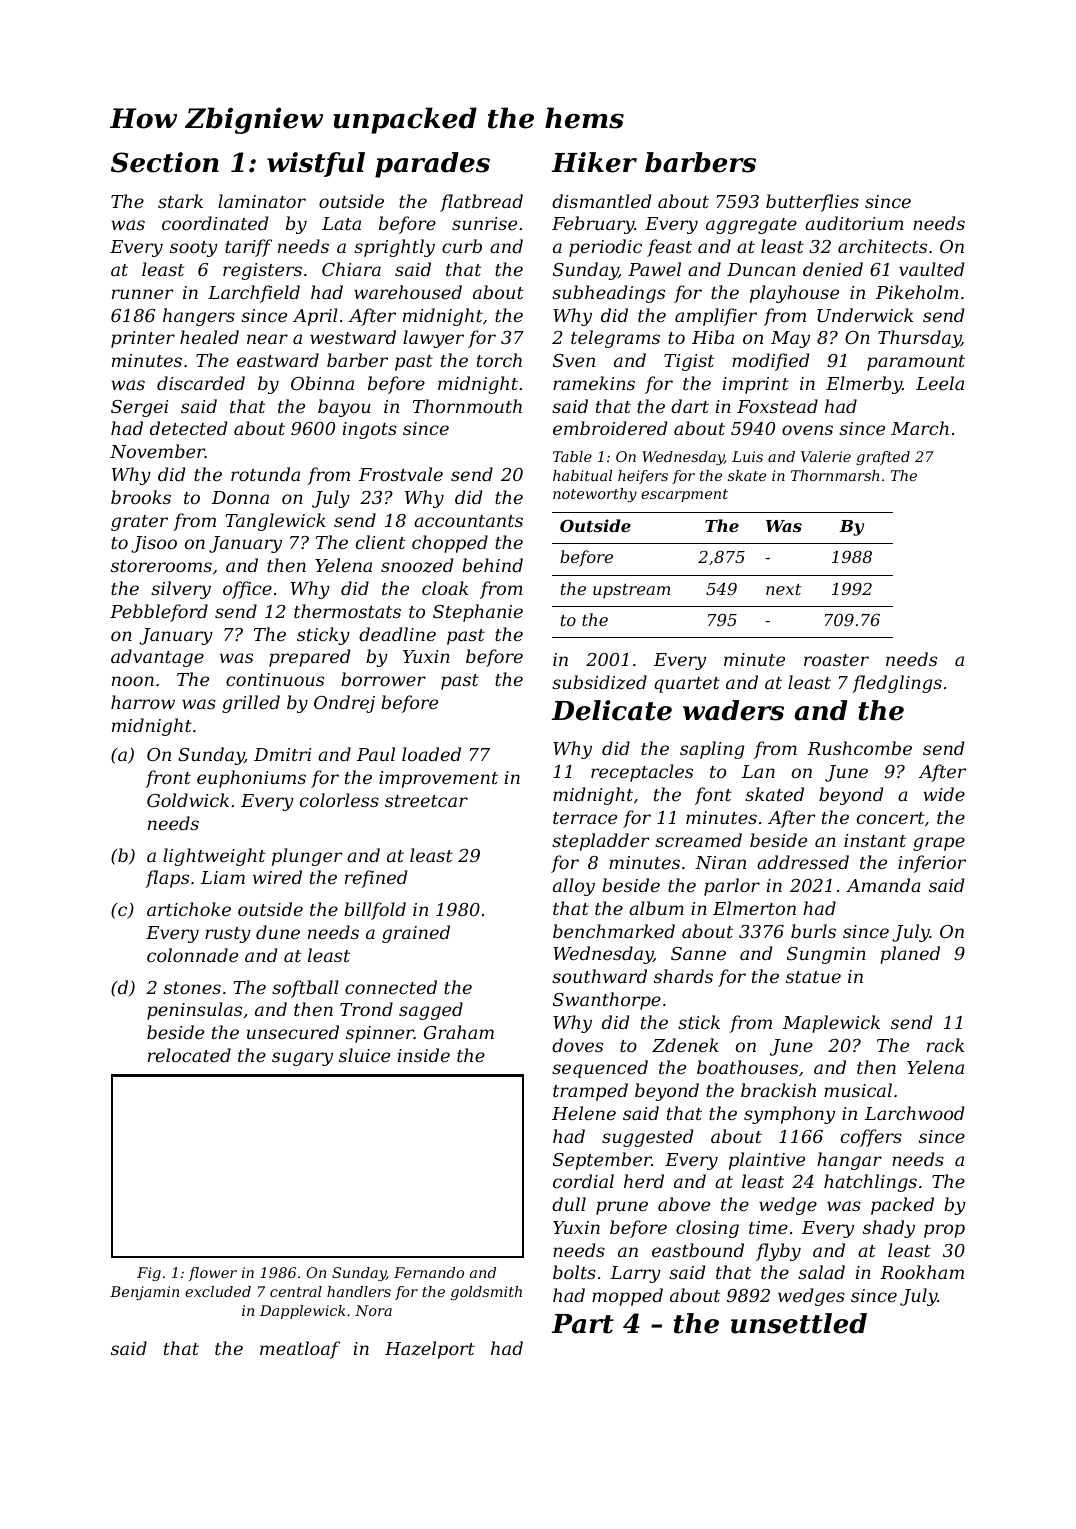 The image size is (1076, 1529). I want to click on Liam, so click(223, 877).
